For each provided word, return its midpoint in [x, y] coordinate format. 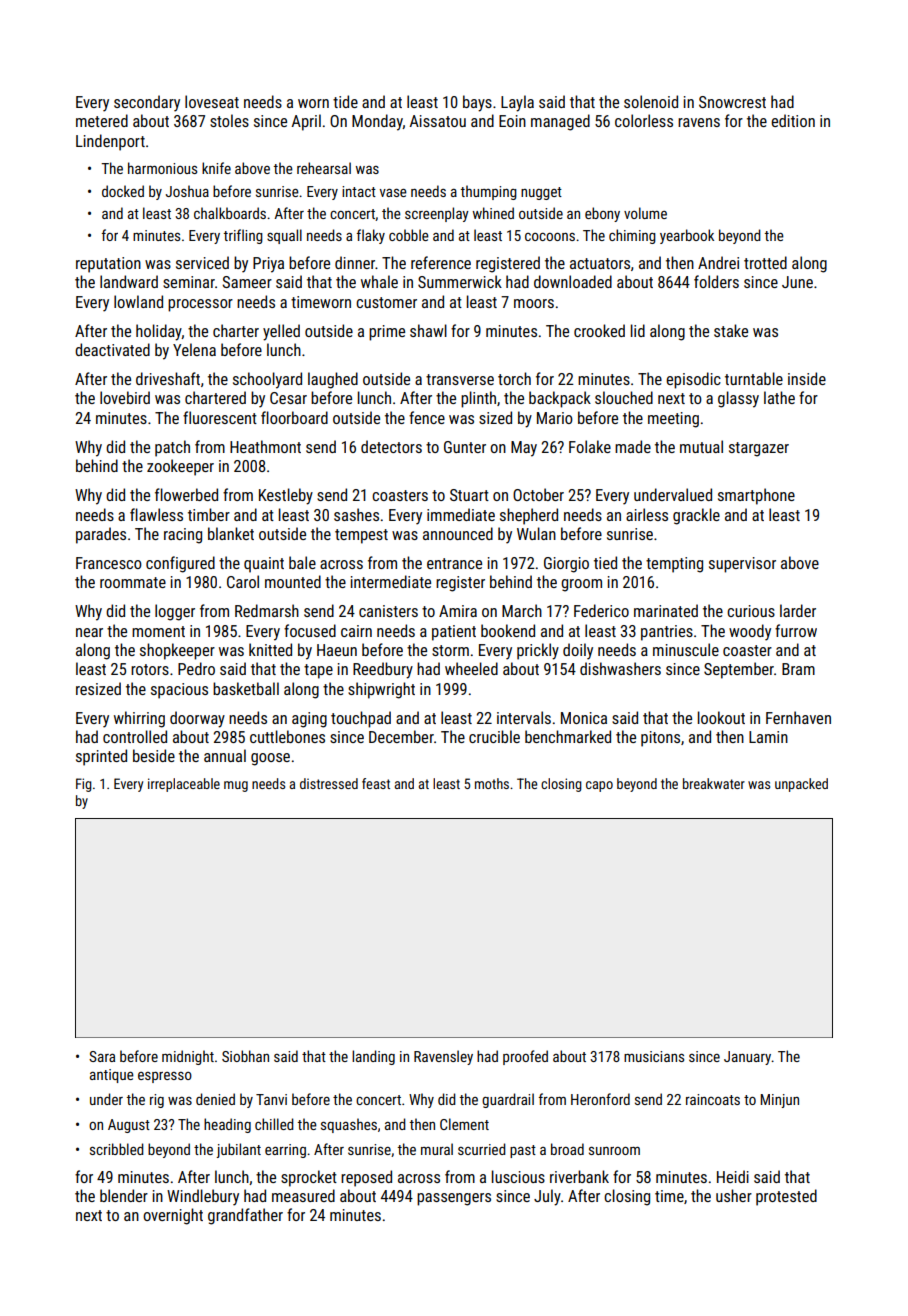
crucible [494, 736]
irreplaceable [184, 785]
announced [458, 533]
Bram [798, 669]
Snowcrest [732, 102]
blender [124, 1195]
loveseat [212, 101]
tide [345, 101]
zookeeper [180, 467]
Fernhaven [798, 717]
